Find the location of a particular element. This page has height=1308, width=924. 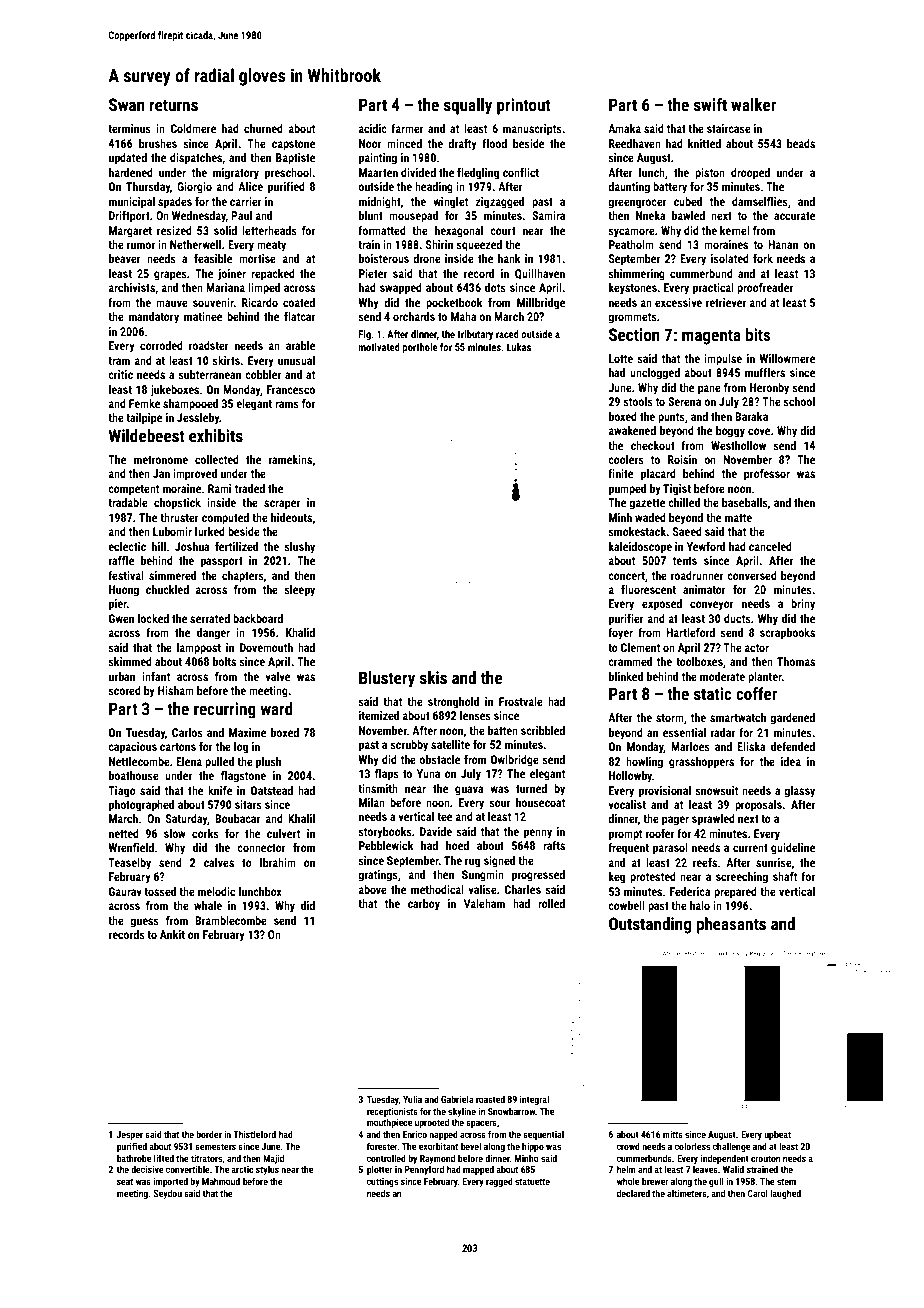

frequent is located at coordinates (628, 849).
